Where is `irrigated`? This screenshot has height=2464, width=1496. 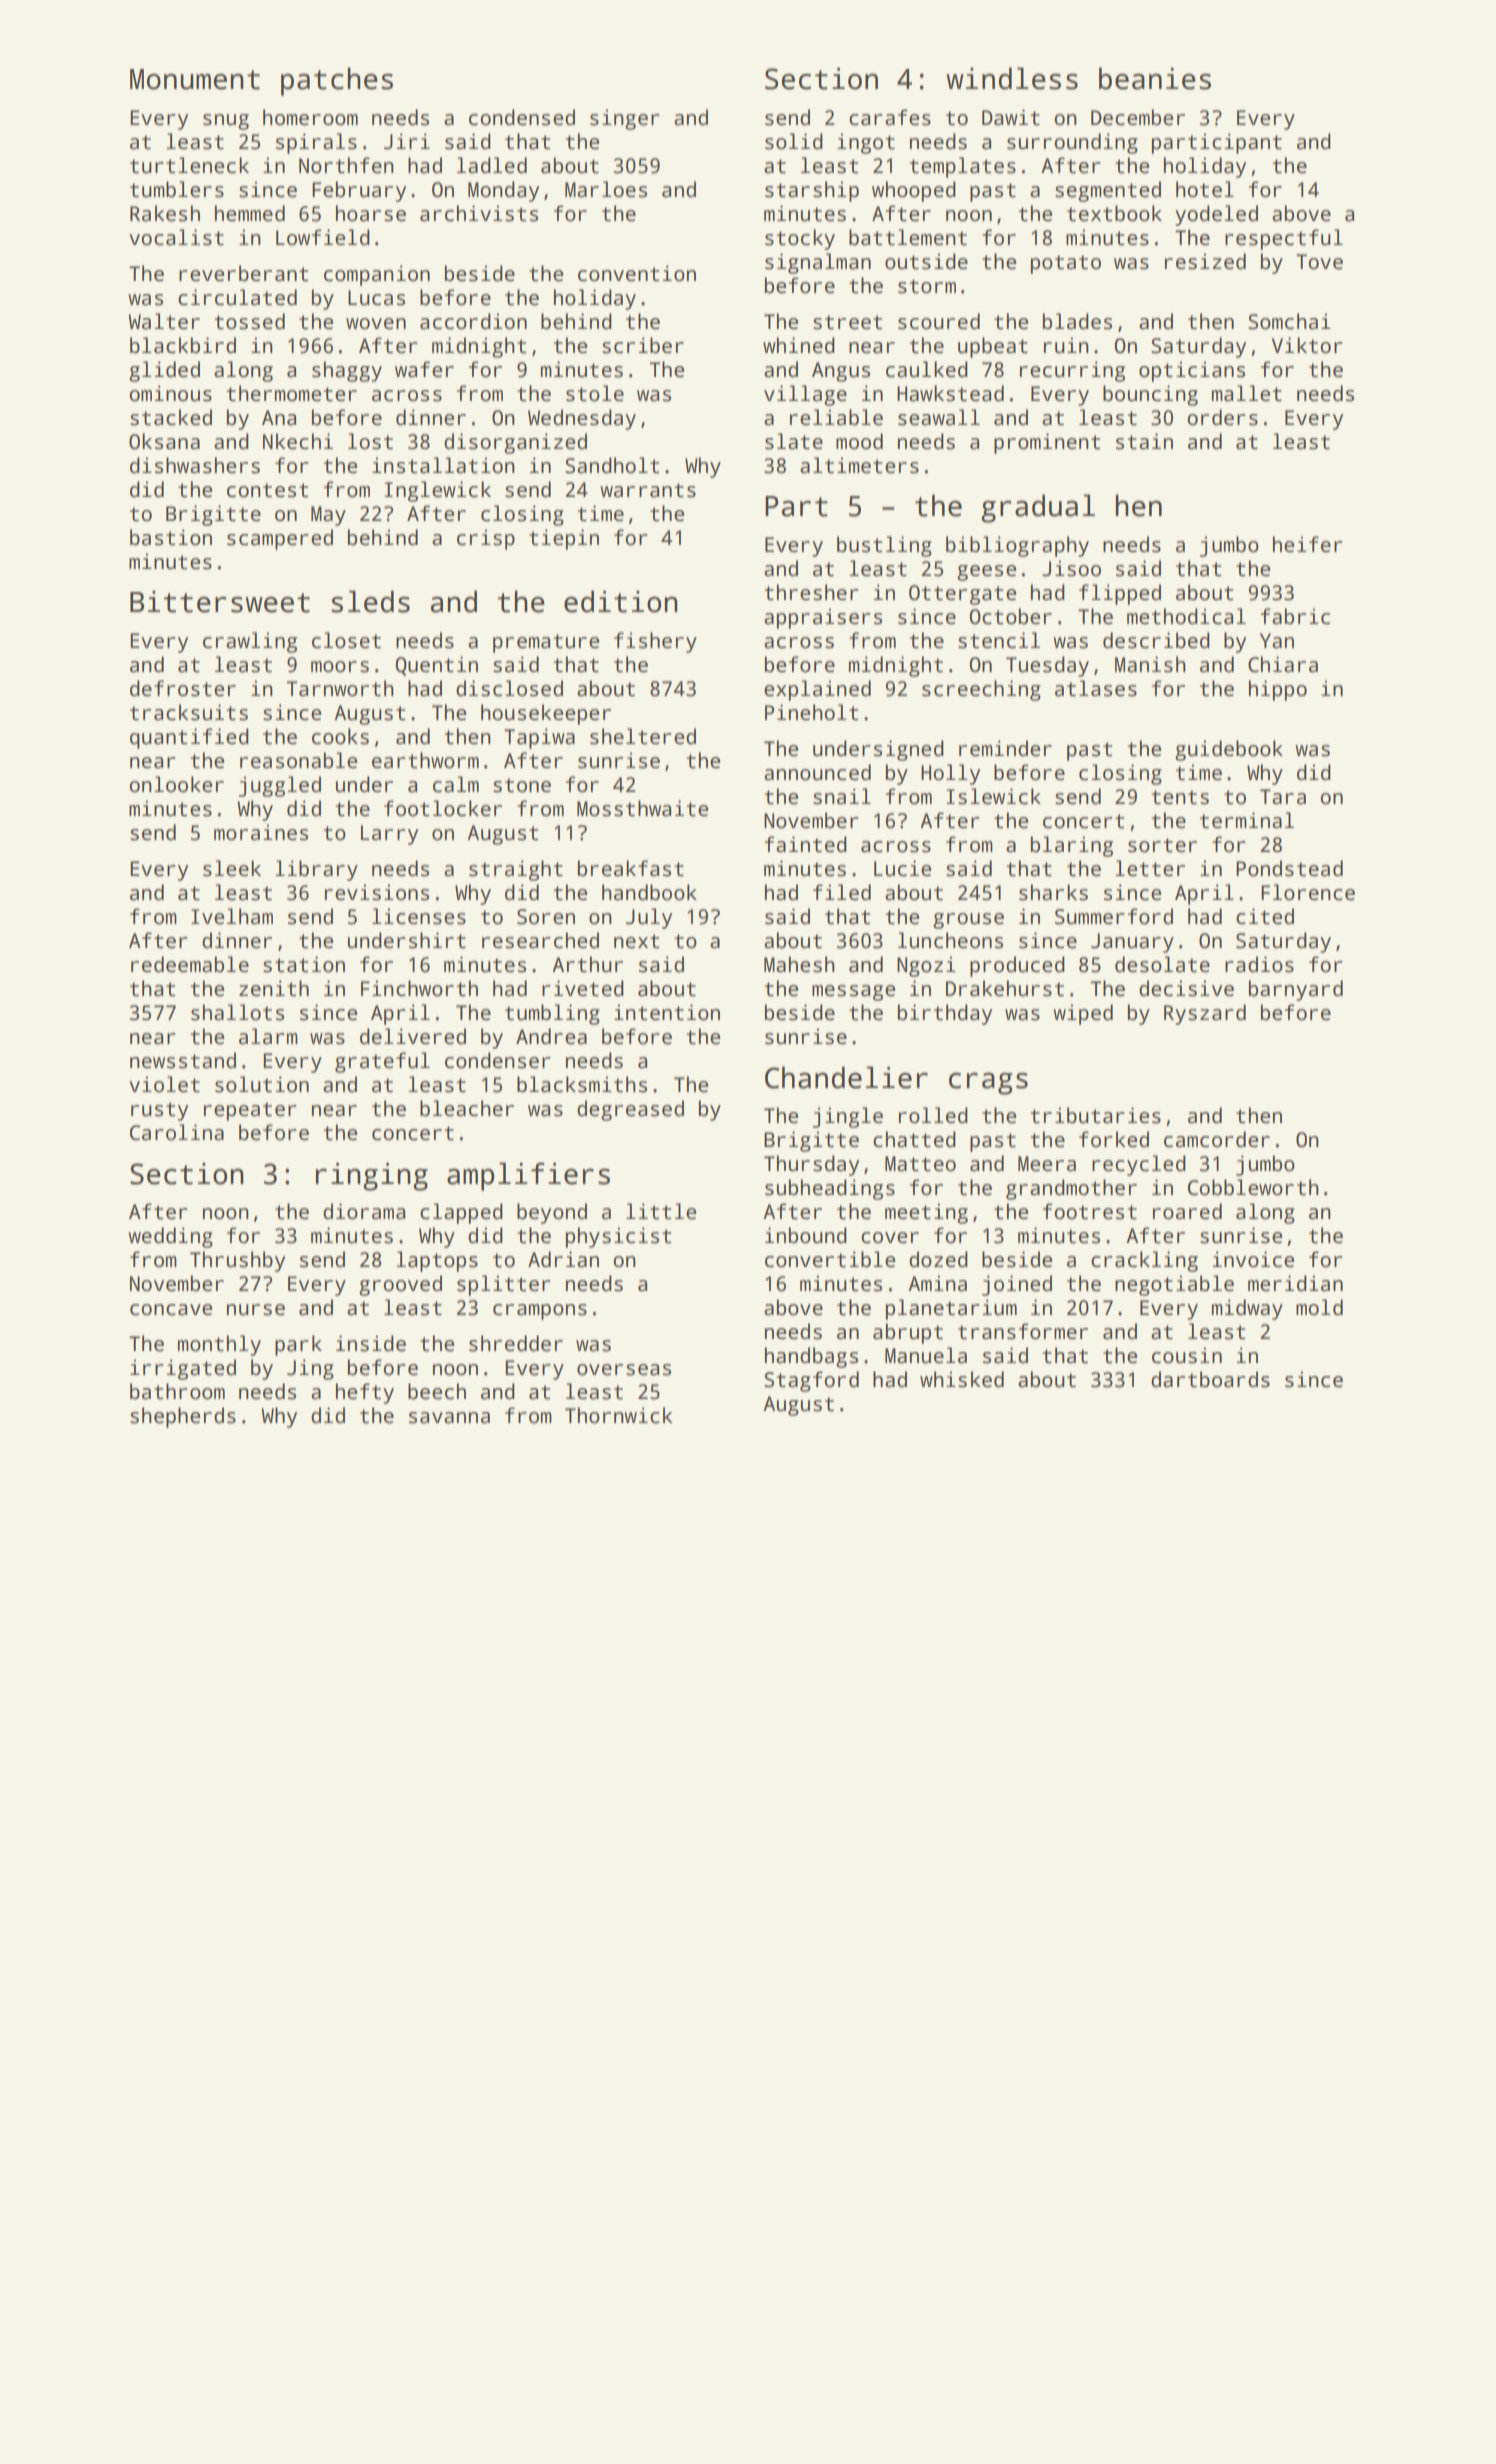
irrigated is located at coordinates (183, 1369).
